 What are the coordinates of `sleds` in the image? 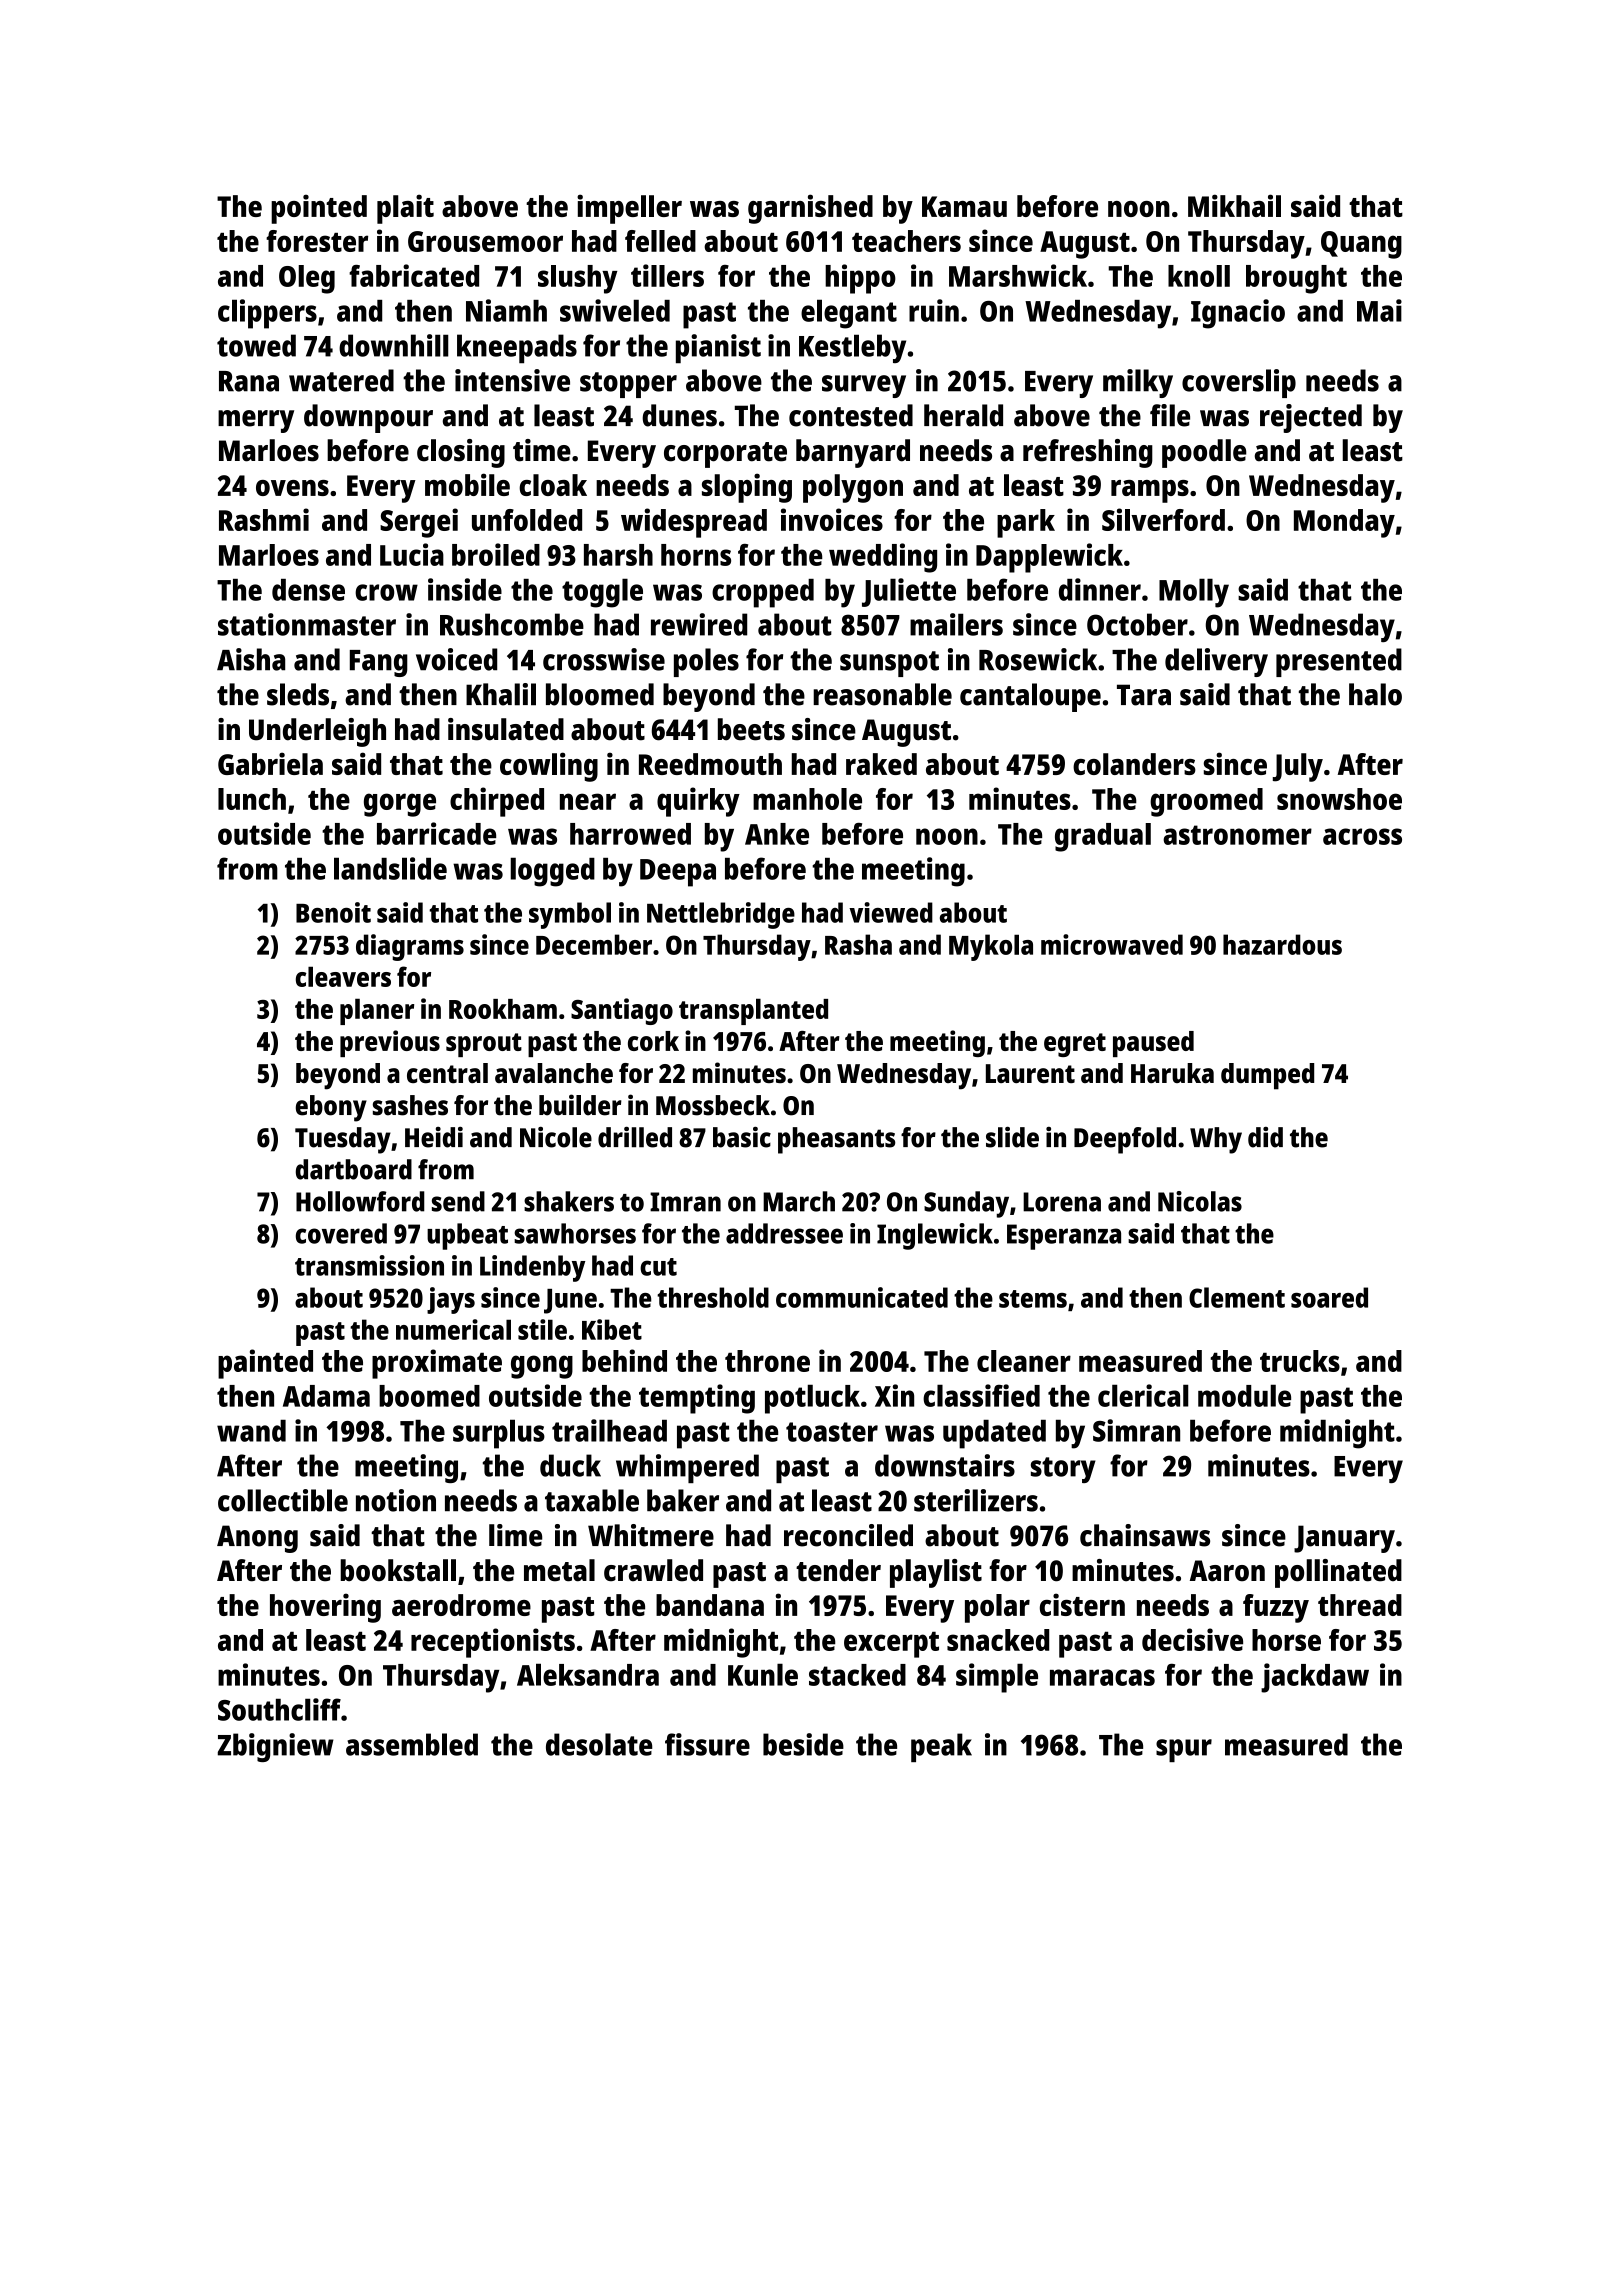 It's located at (298, 694).
